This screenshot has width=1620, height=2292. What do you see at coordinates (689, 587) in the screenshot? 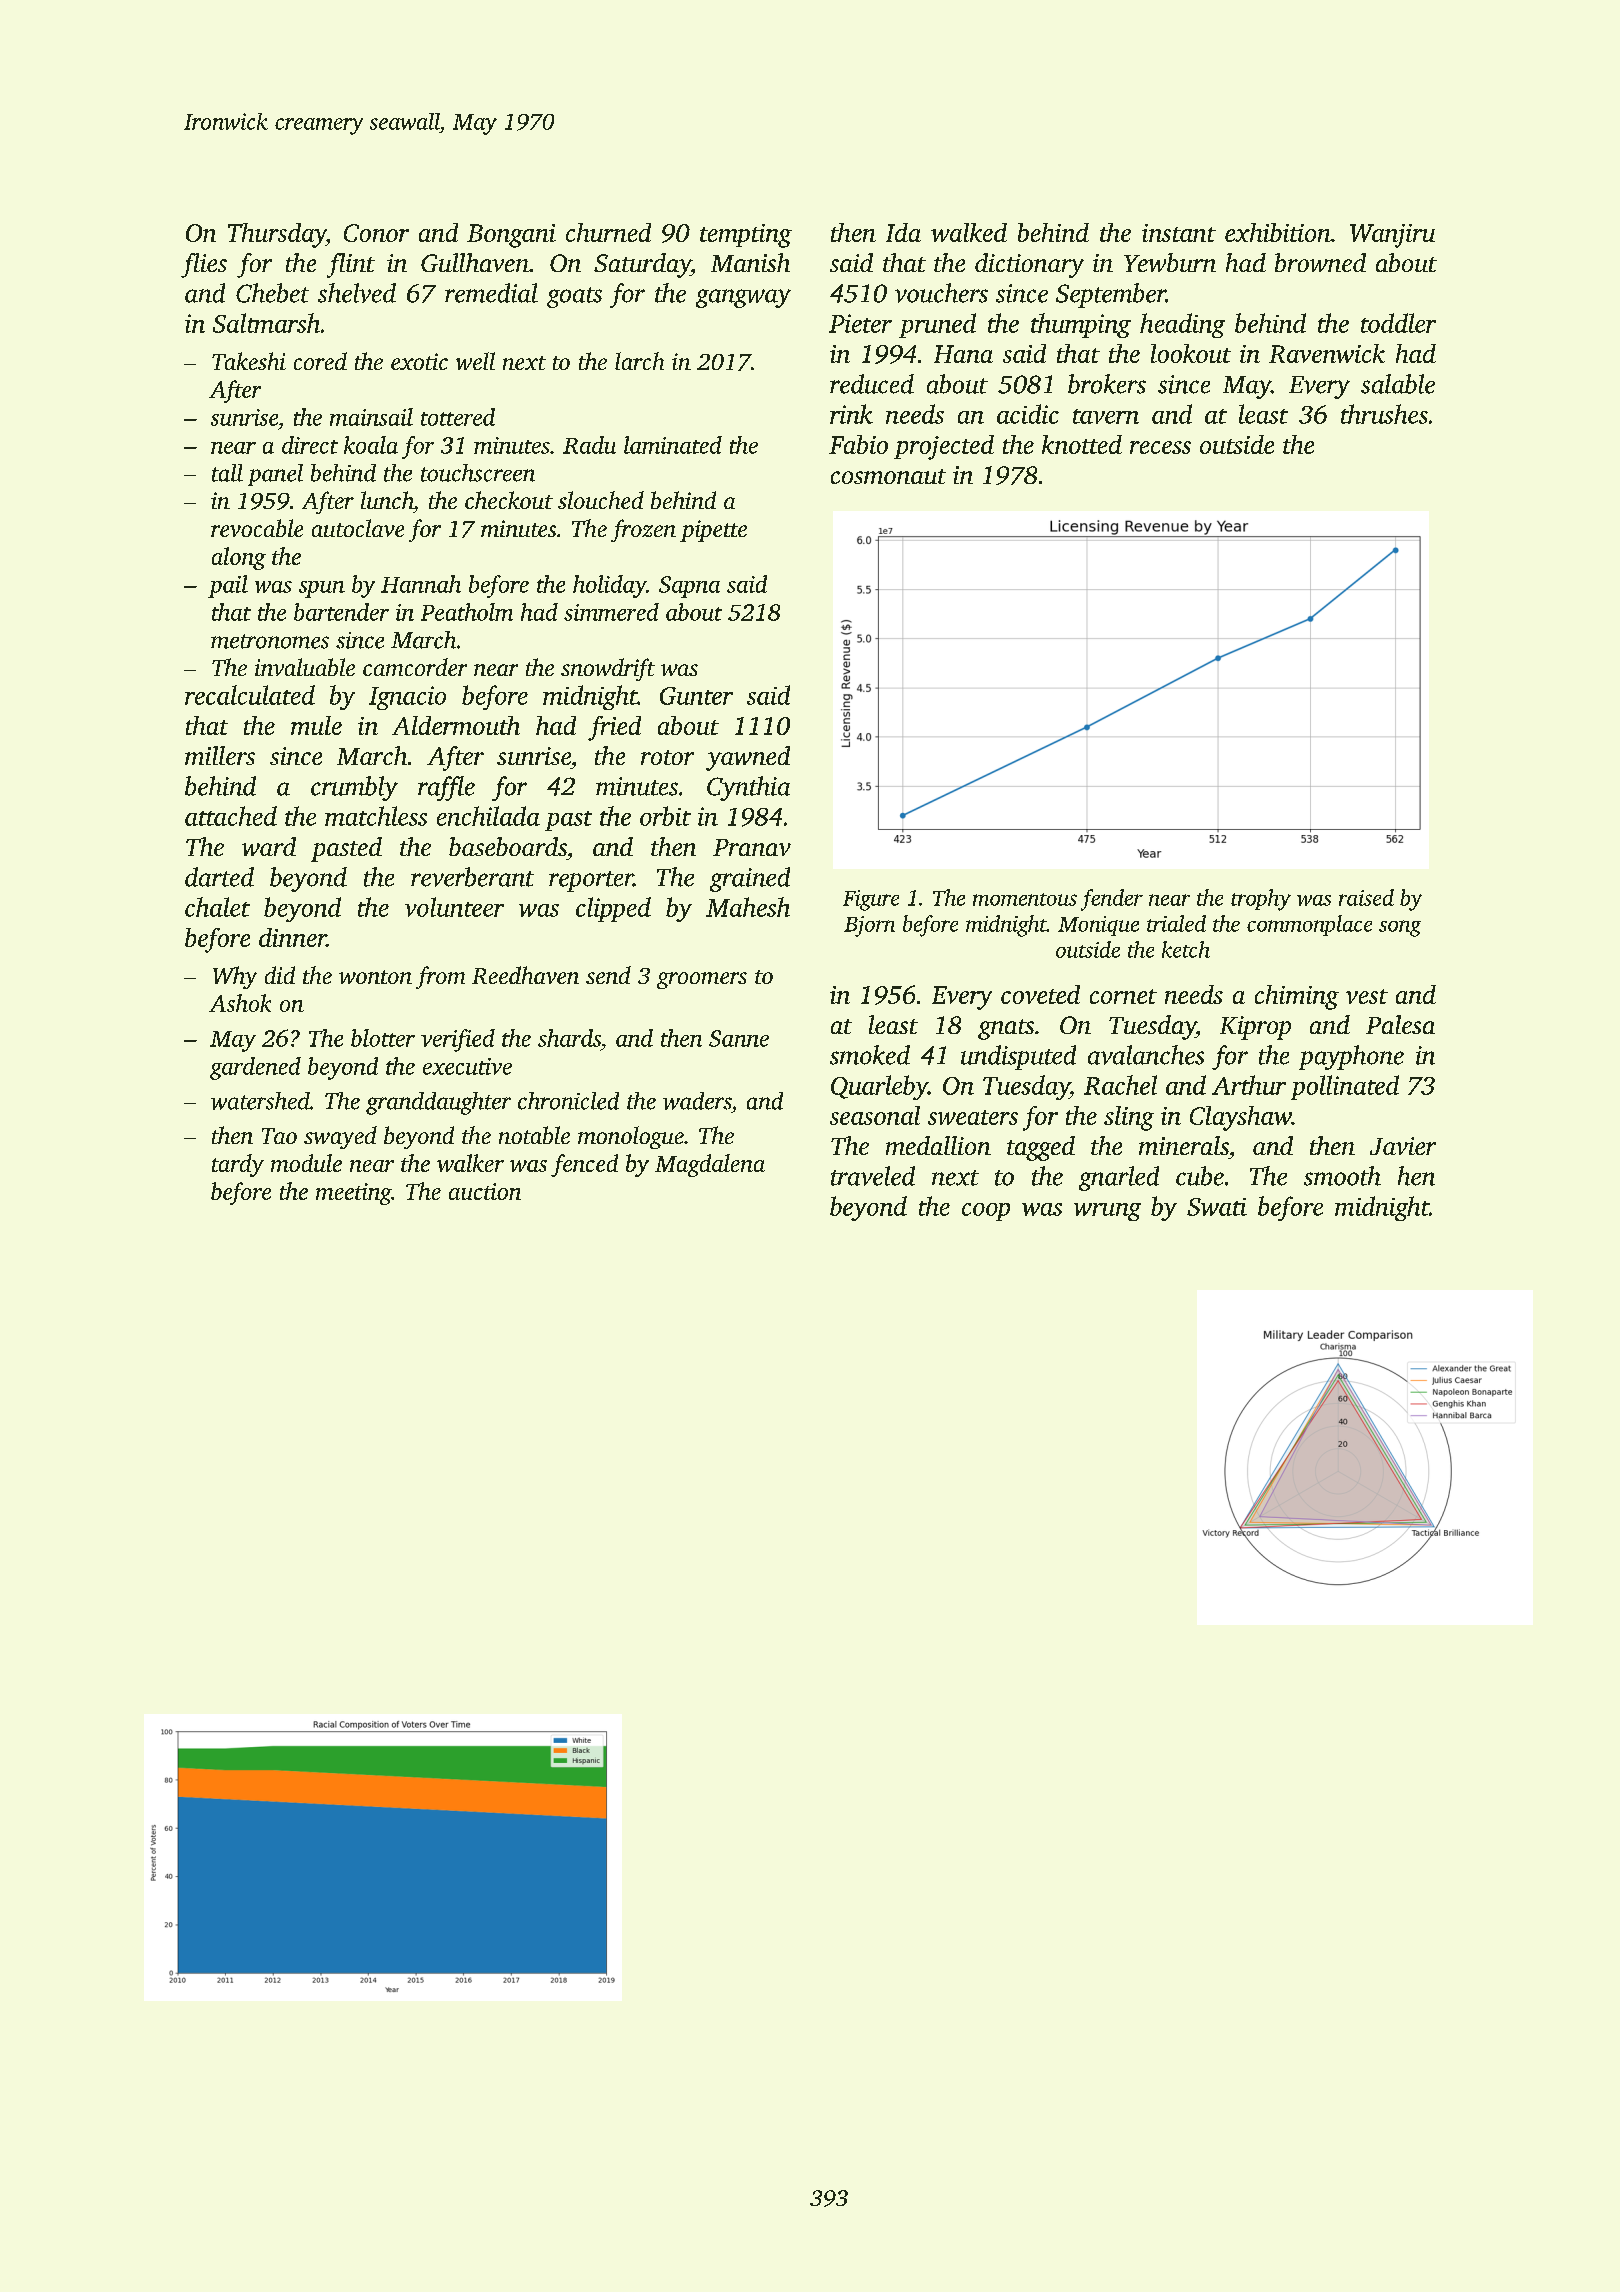
I see `Sapna` at bounding box center [689, 587].
